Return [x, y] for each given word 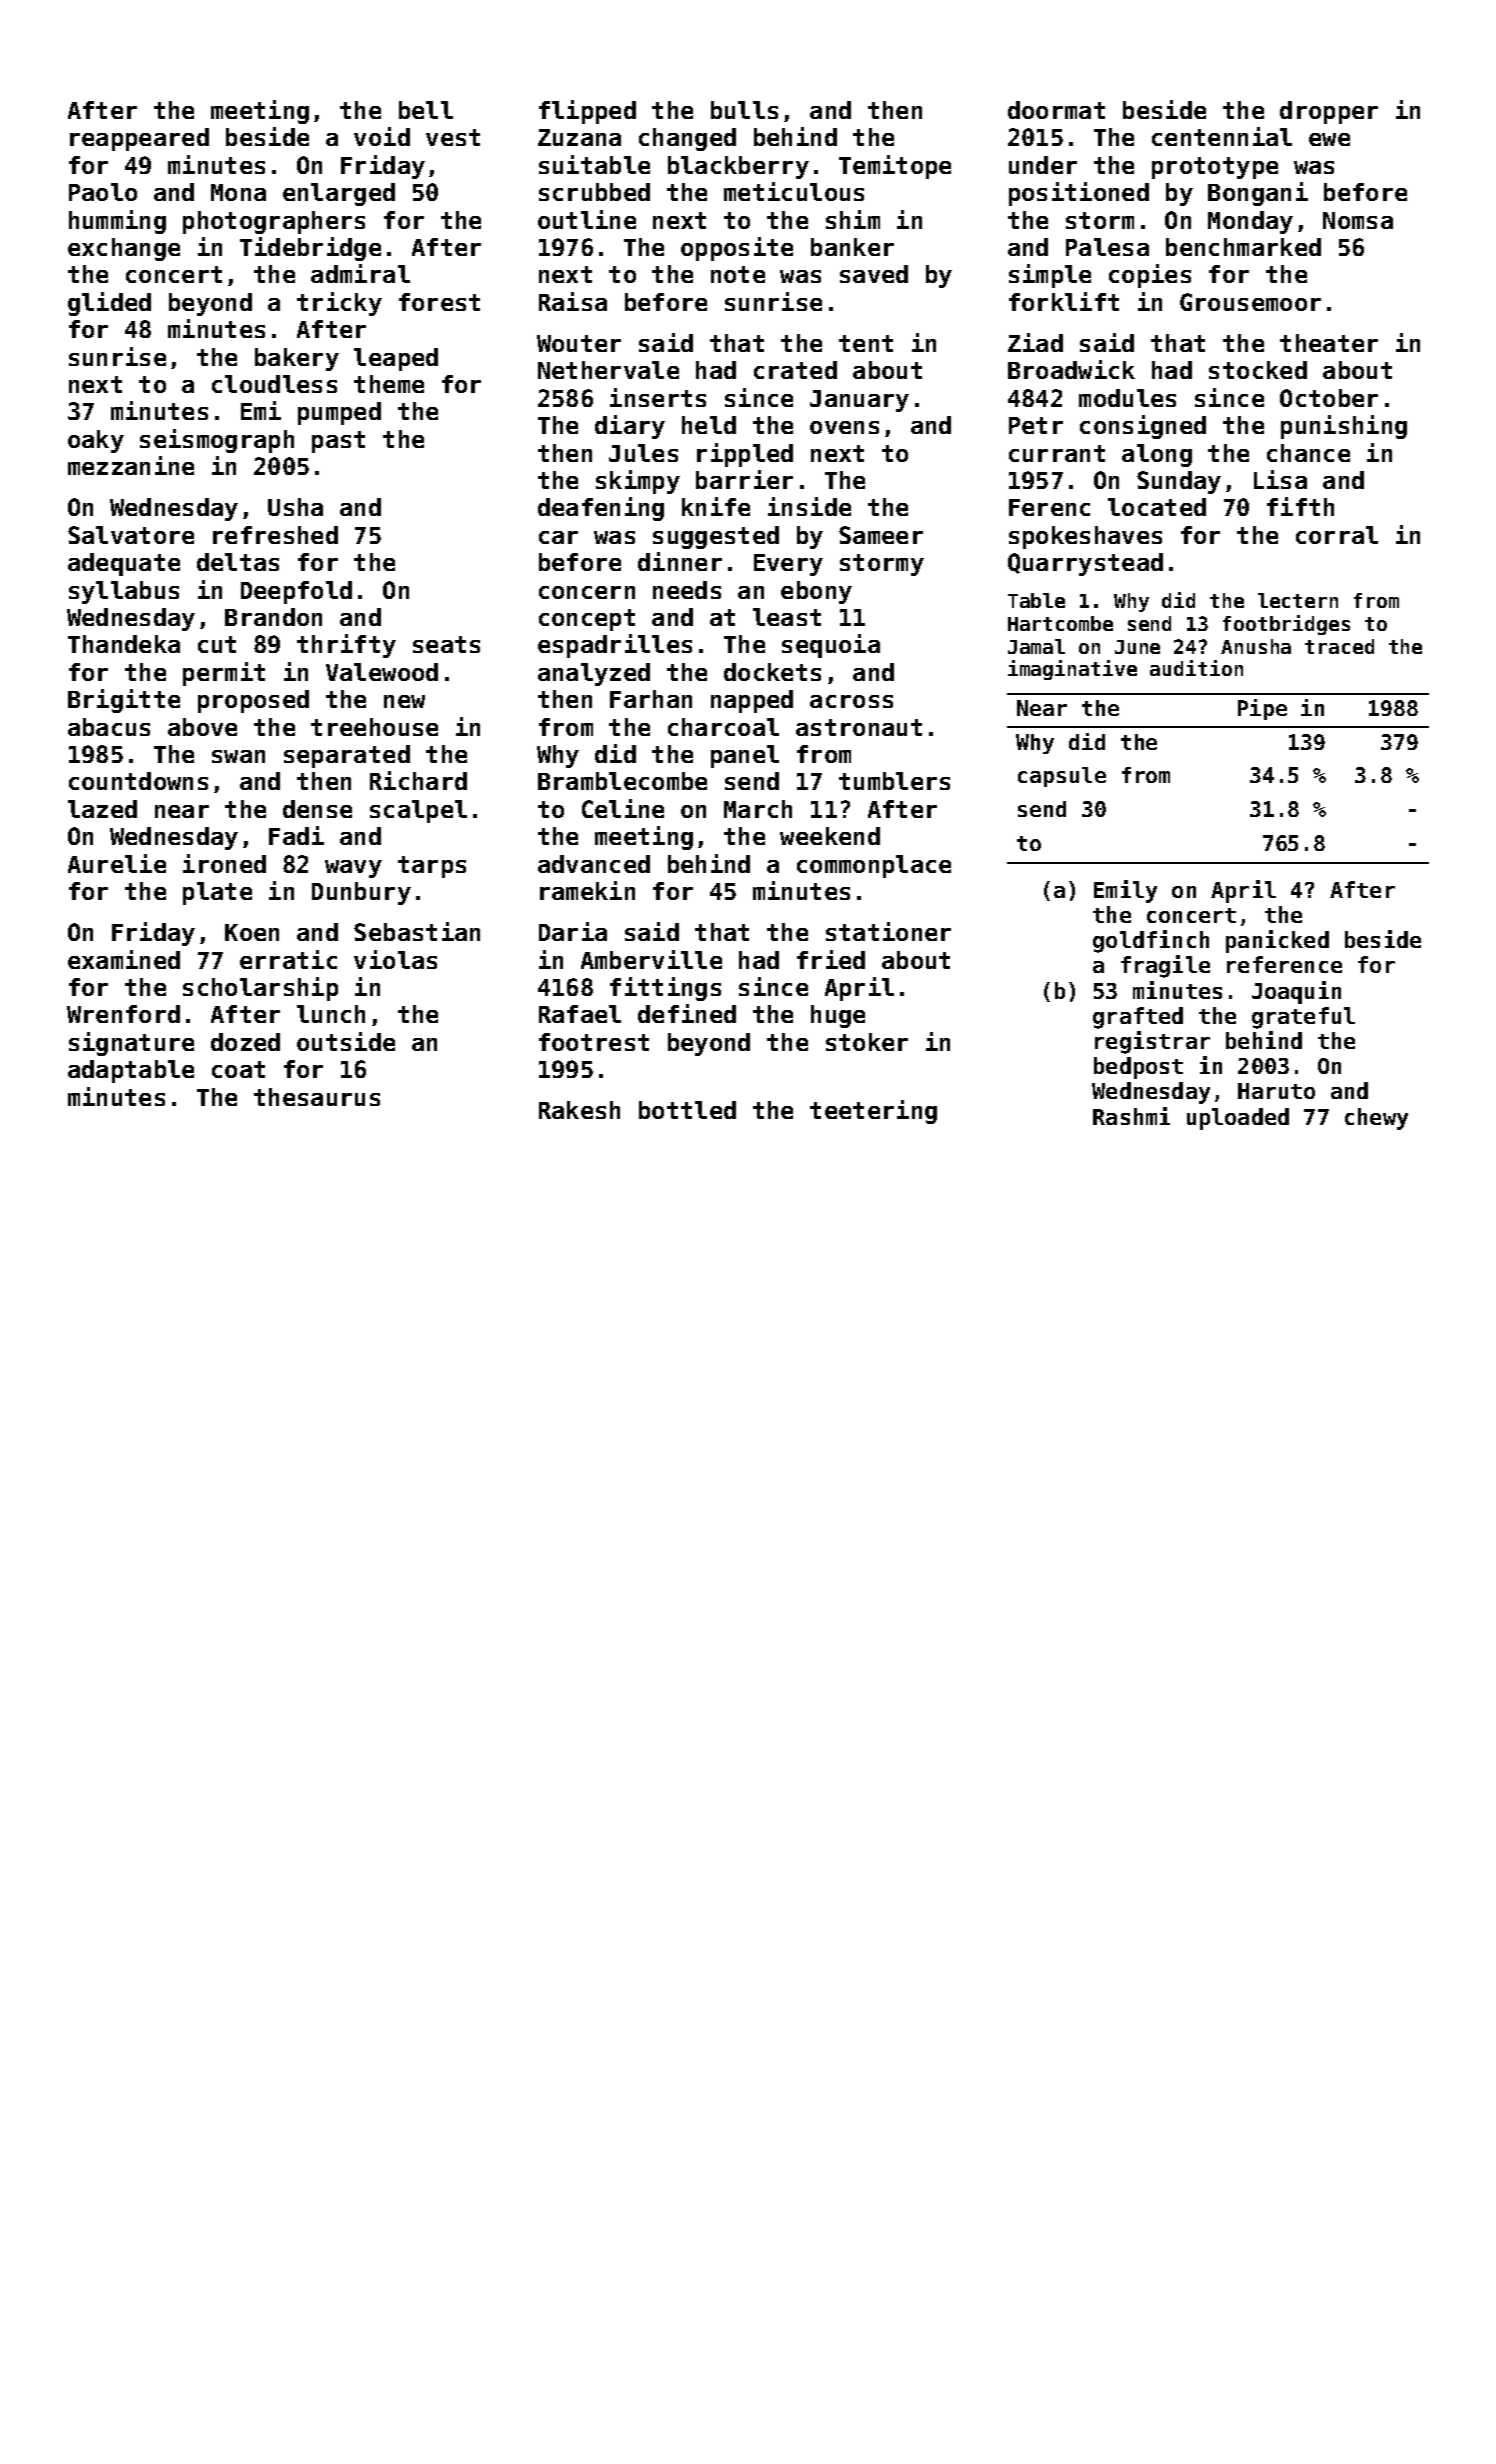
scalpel [418, 811]
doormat [1056, 110]
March [758, 809]
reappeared [139, 139]
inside [809, 506]
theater [1329, 343]
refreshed [275, 535]
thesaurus [317, 1097]
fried [831, 959]
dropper [1329, 112]
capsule [1062, 777]
